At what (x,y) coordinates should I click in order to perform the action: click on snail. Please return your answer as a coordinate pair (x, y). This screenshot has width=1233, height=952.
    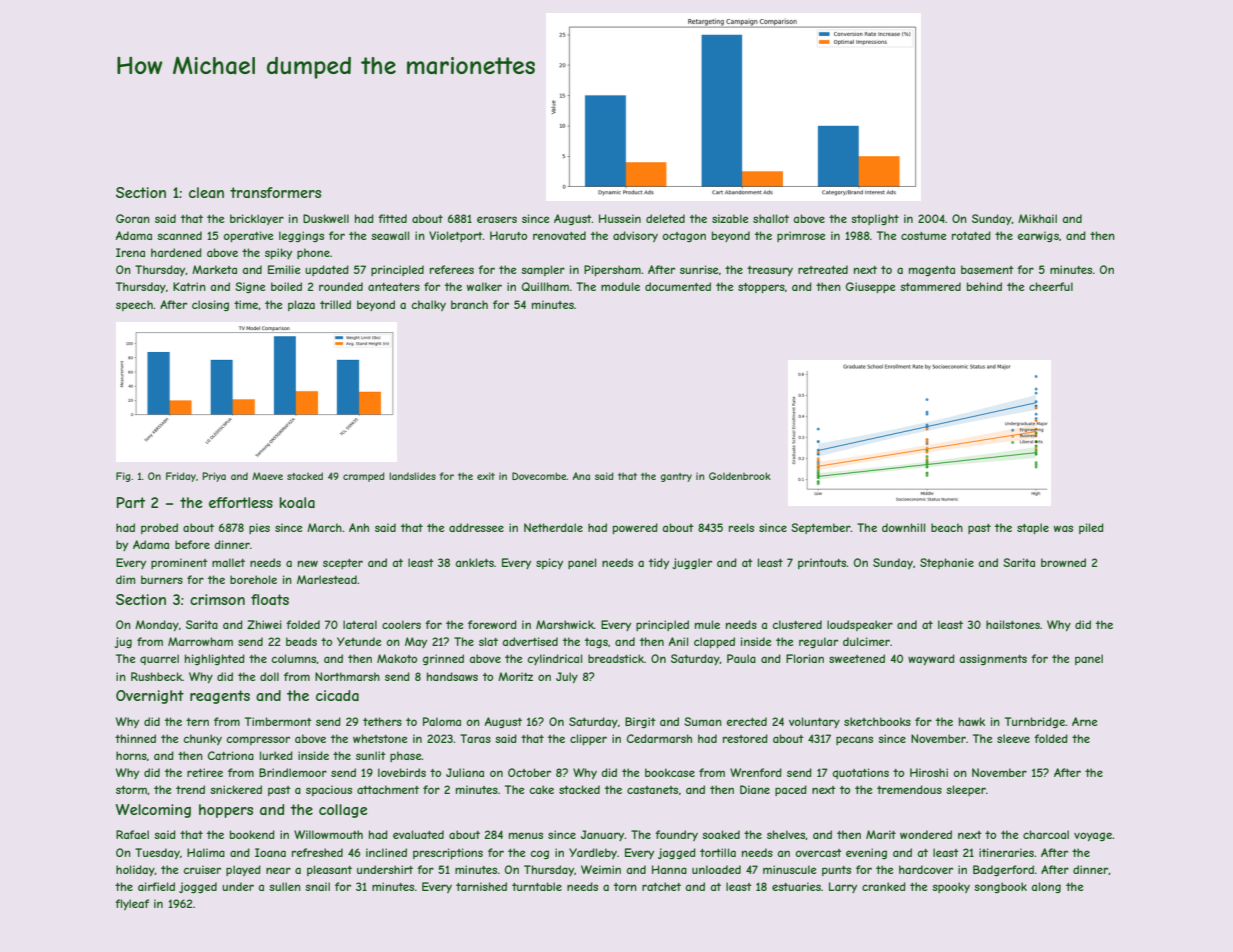
    Looking at the image, I should click on (317, 886).
